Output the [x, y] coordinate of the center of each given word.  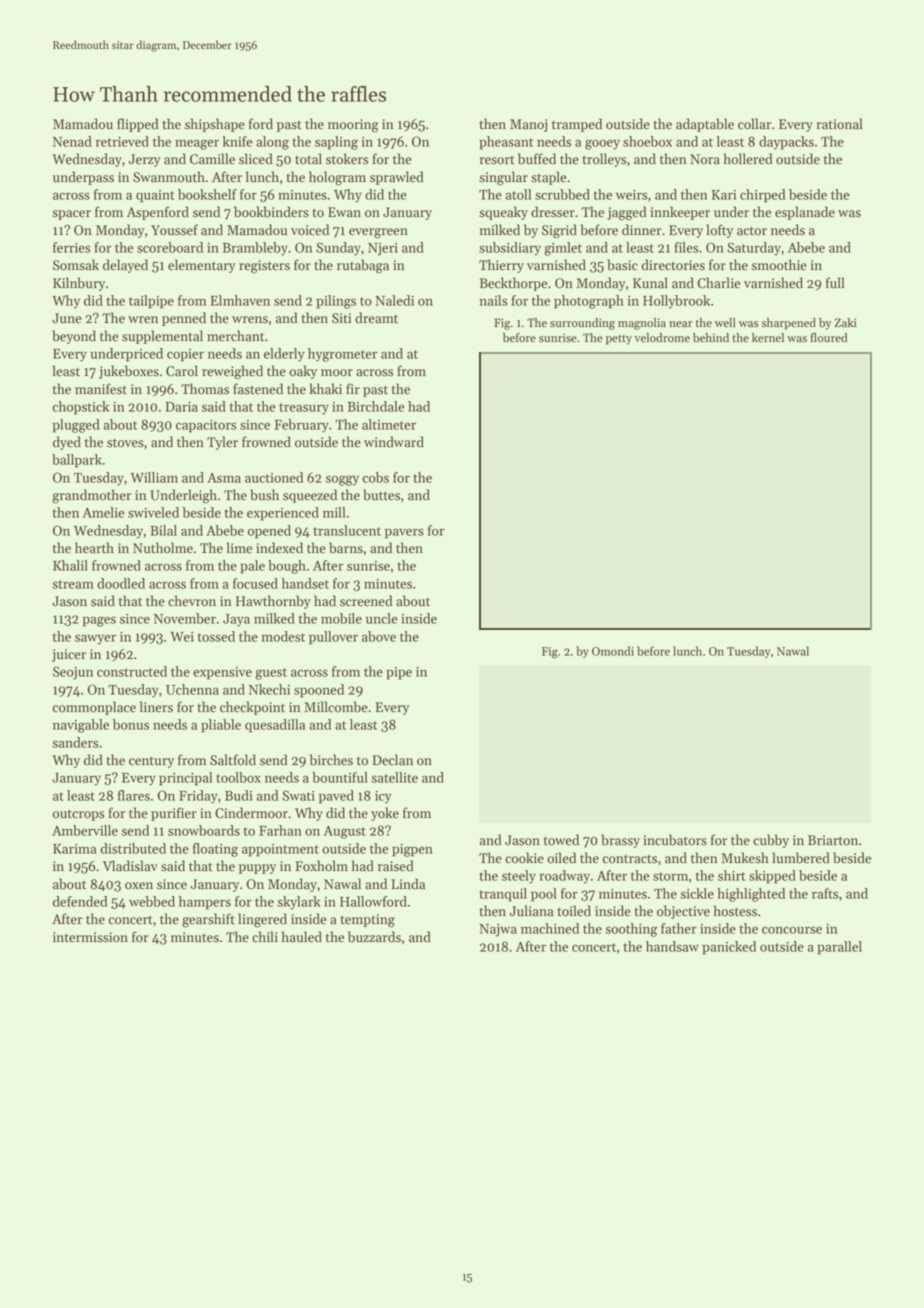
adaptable [705, 125]
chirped [762, 196]
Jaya [236, 620]
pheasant [506, 143]
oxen [139, 886]
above [379, 636]
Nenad [72, 141]
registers [264, 267]
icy [383, 797]
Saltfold [233, 760]
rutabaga [363, 266]
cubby [771, 841]
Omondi [613, 651]
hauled [302, 937]
